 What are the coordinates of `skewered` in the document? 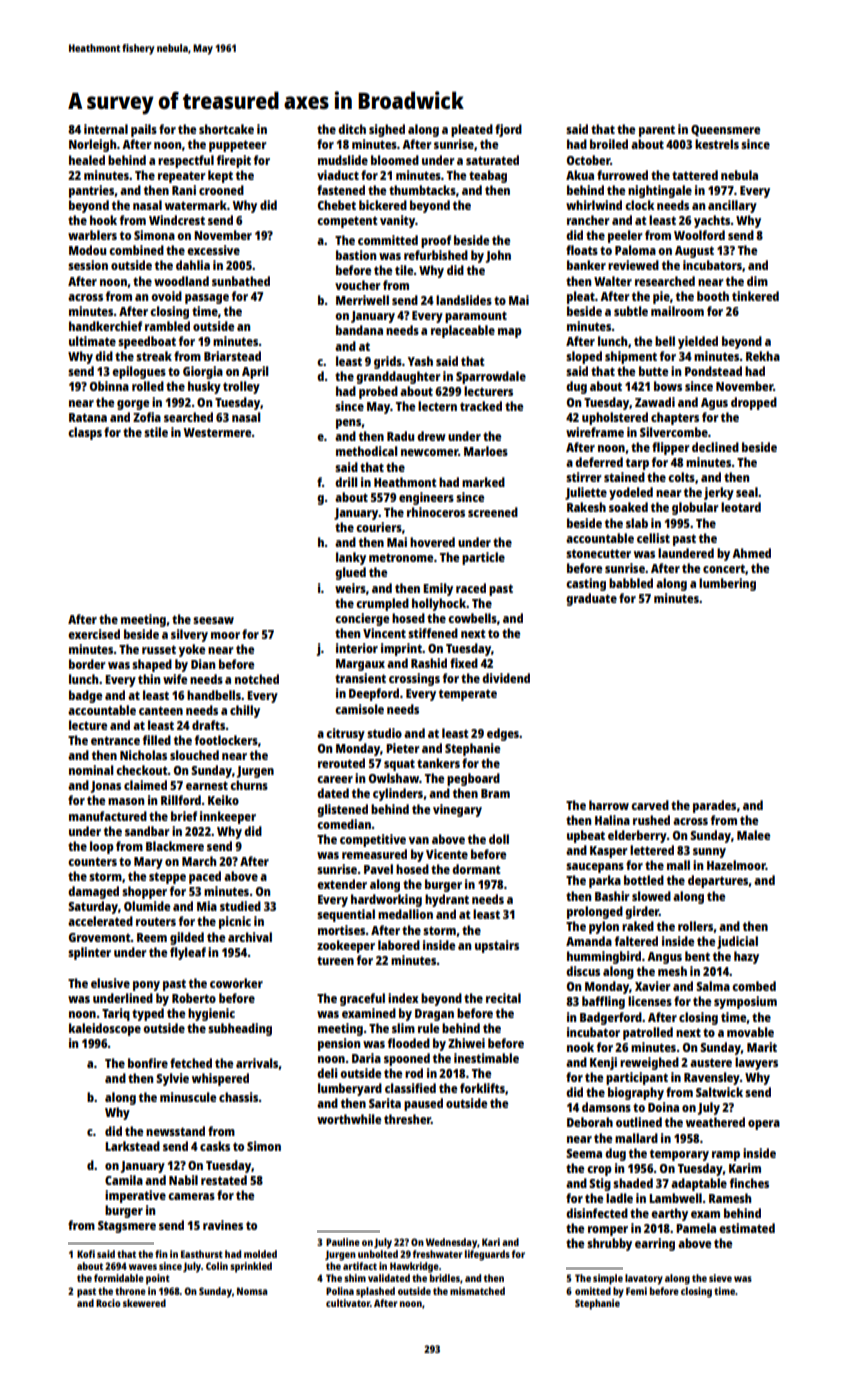 It's located at (144, 1303).
